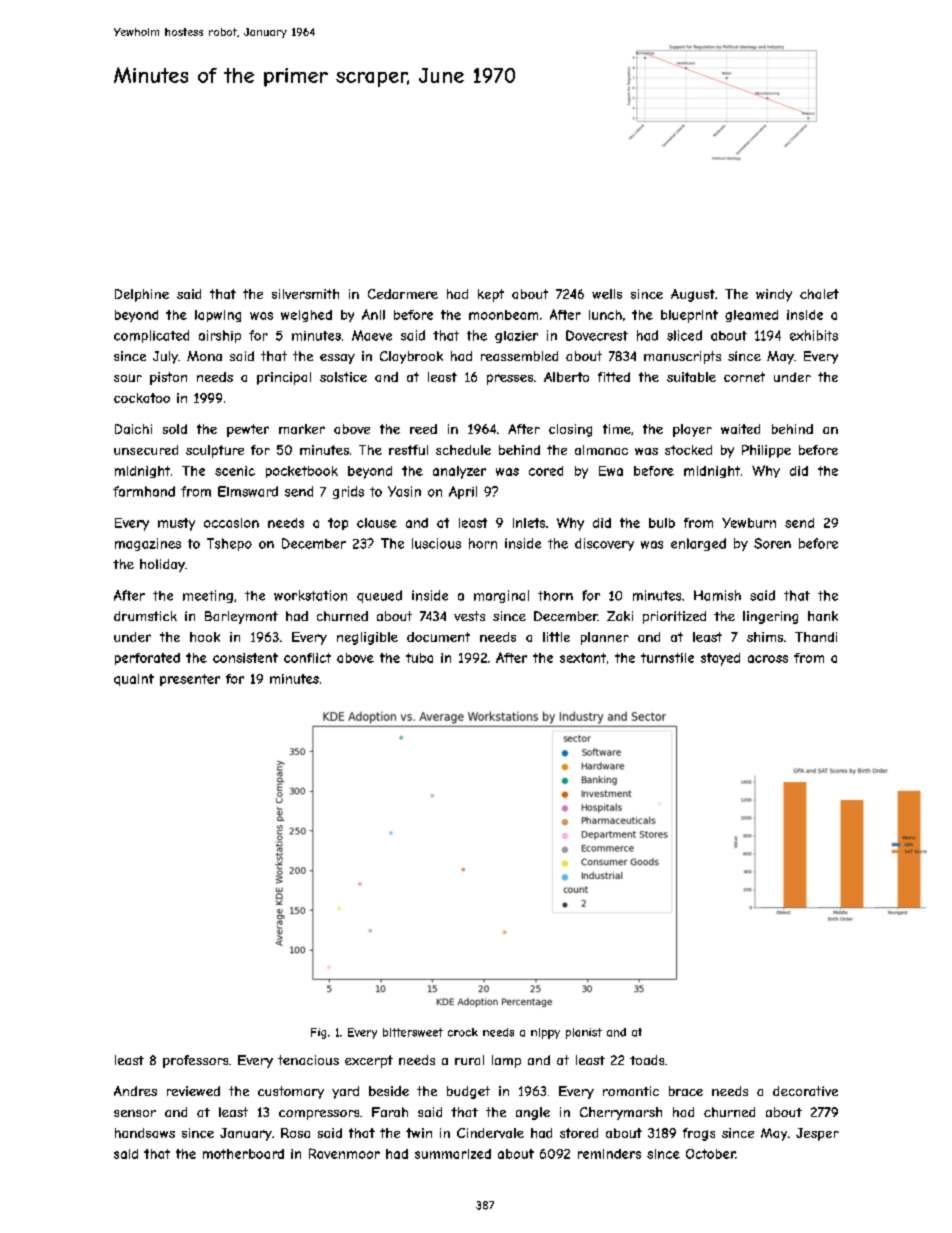 Image resolution: width=952 pixels, height=1233 pixels. What do you see at coordinates (607, 294) in the screenshot?
I see `wells` at bounding box center [607, 294].
